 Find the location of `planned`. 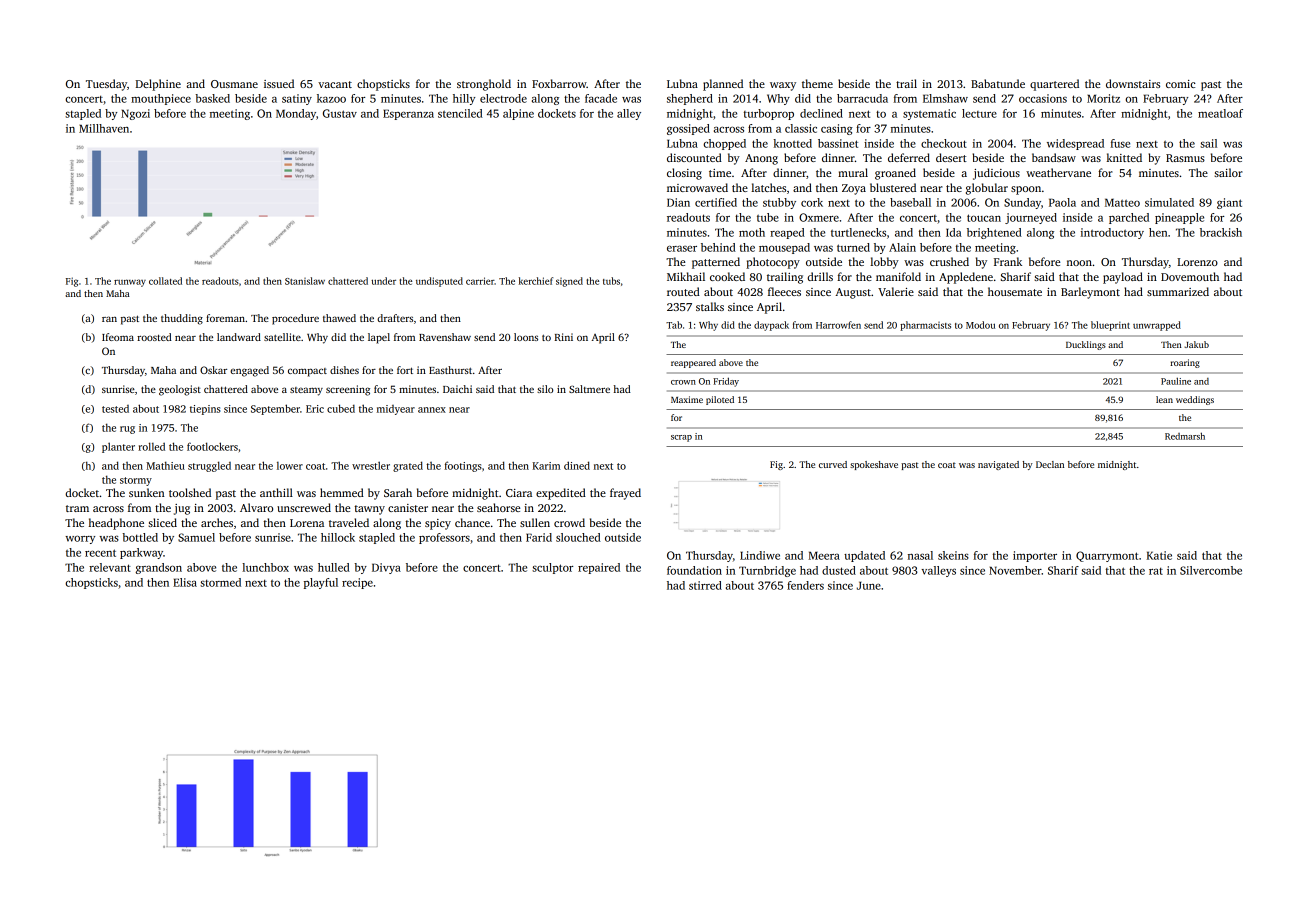

planned is located at coordinates (723, 85).
